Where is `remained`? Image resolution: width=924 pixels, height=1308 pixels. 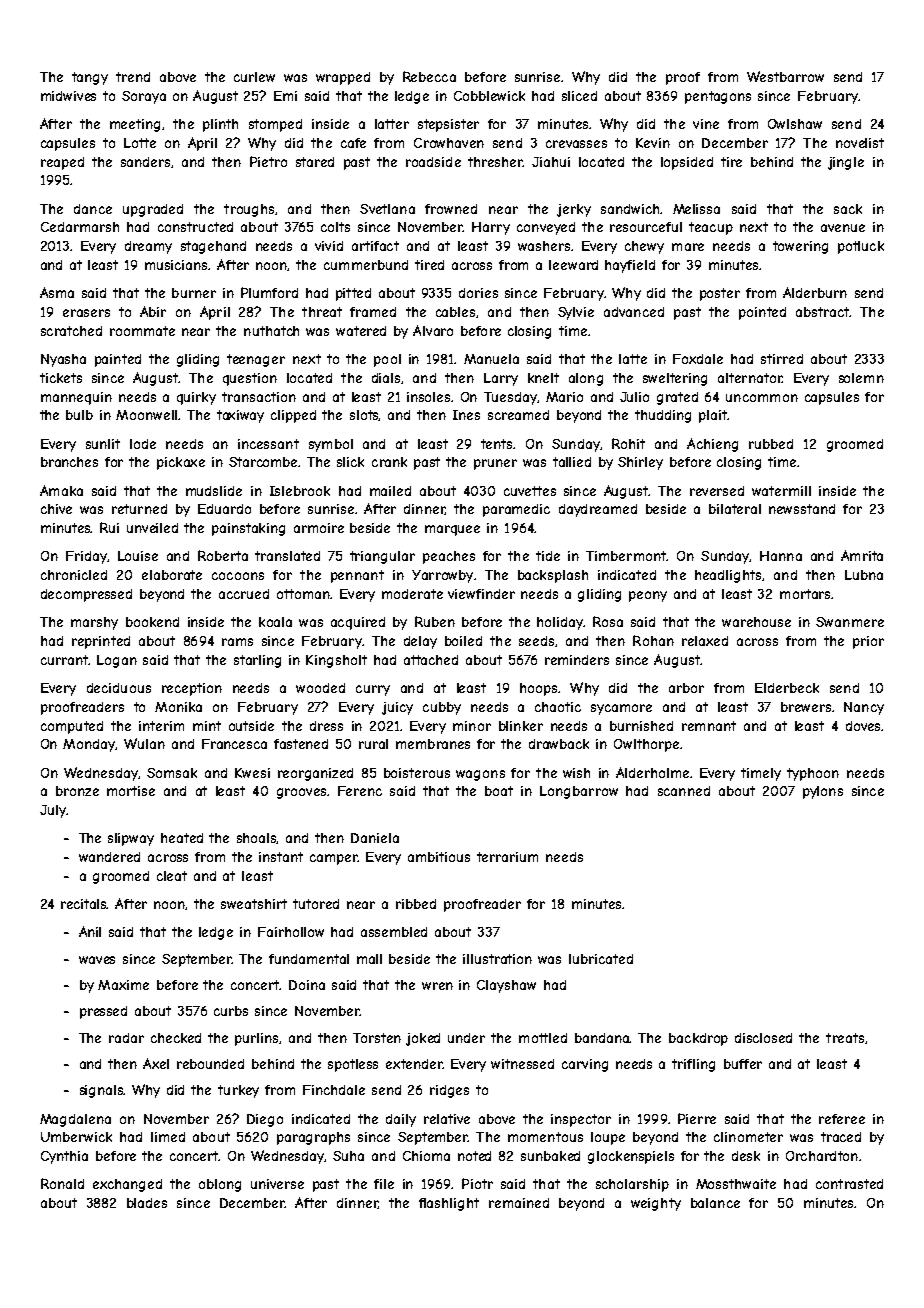
remained is located at coordinates (519, 1203).
